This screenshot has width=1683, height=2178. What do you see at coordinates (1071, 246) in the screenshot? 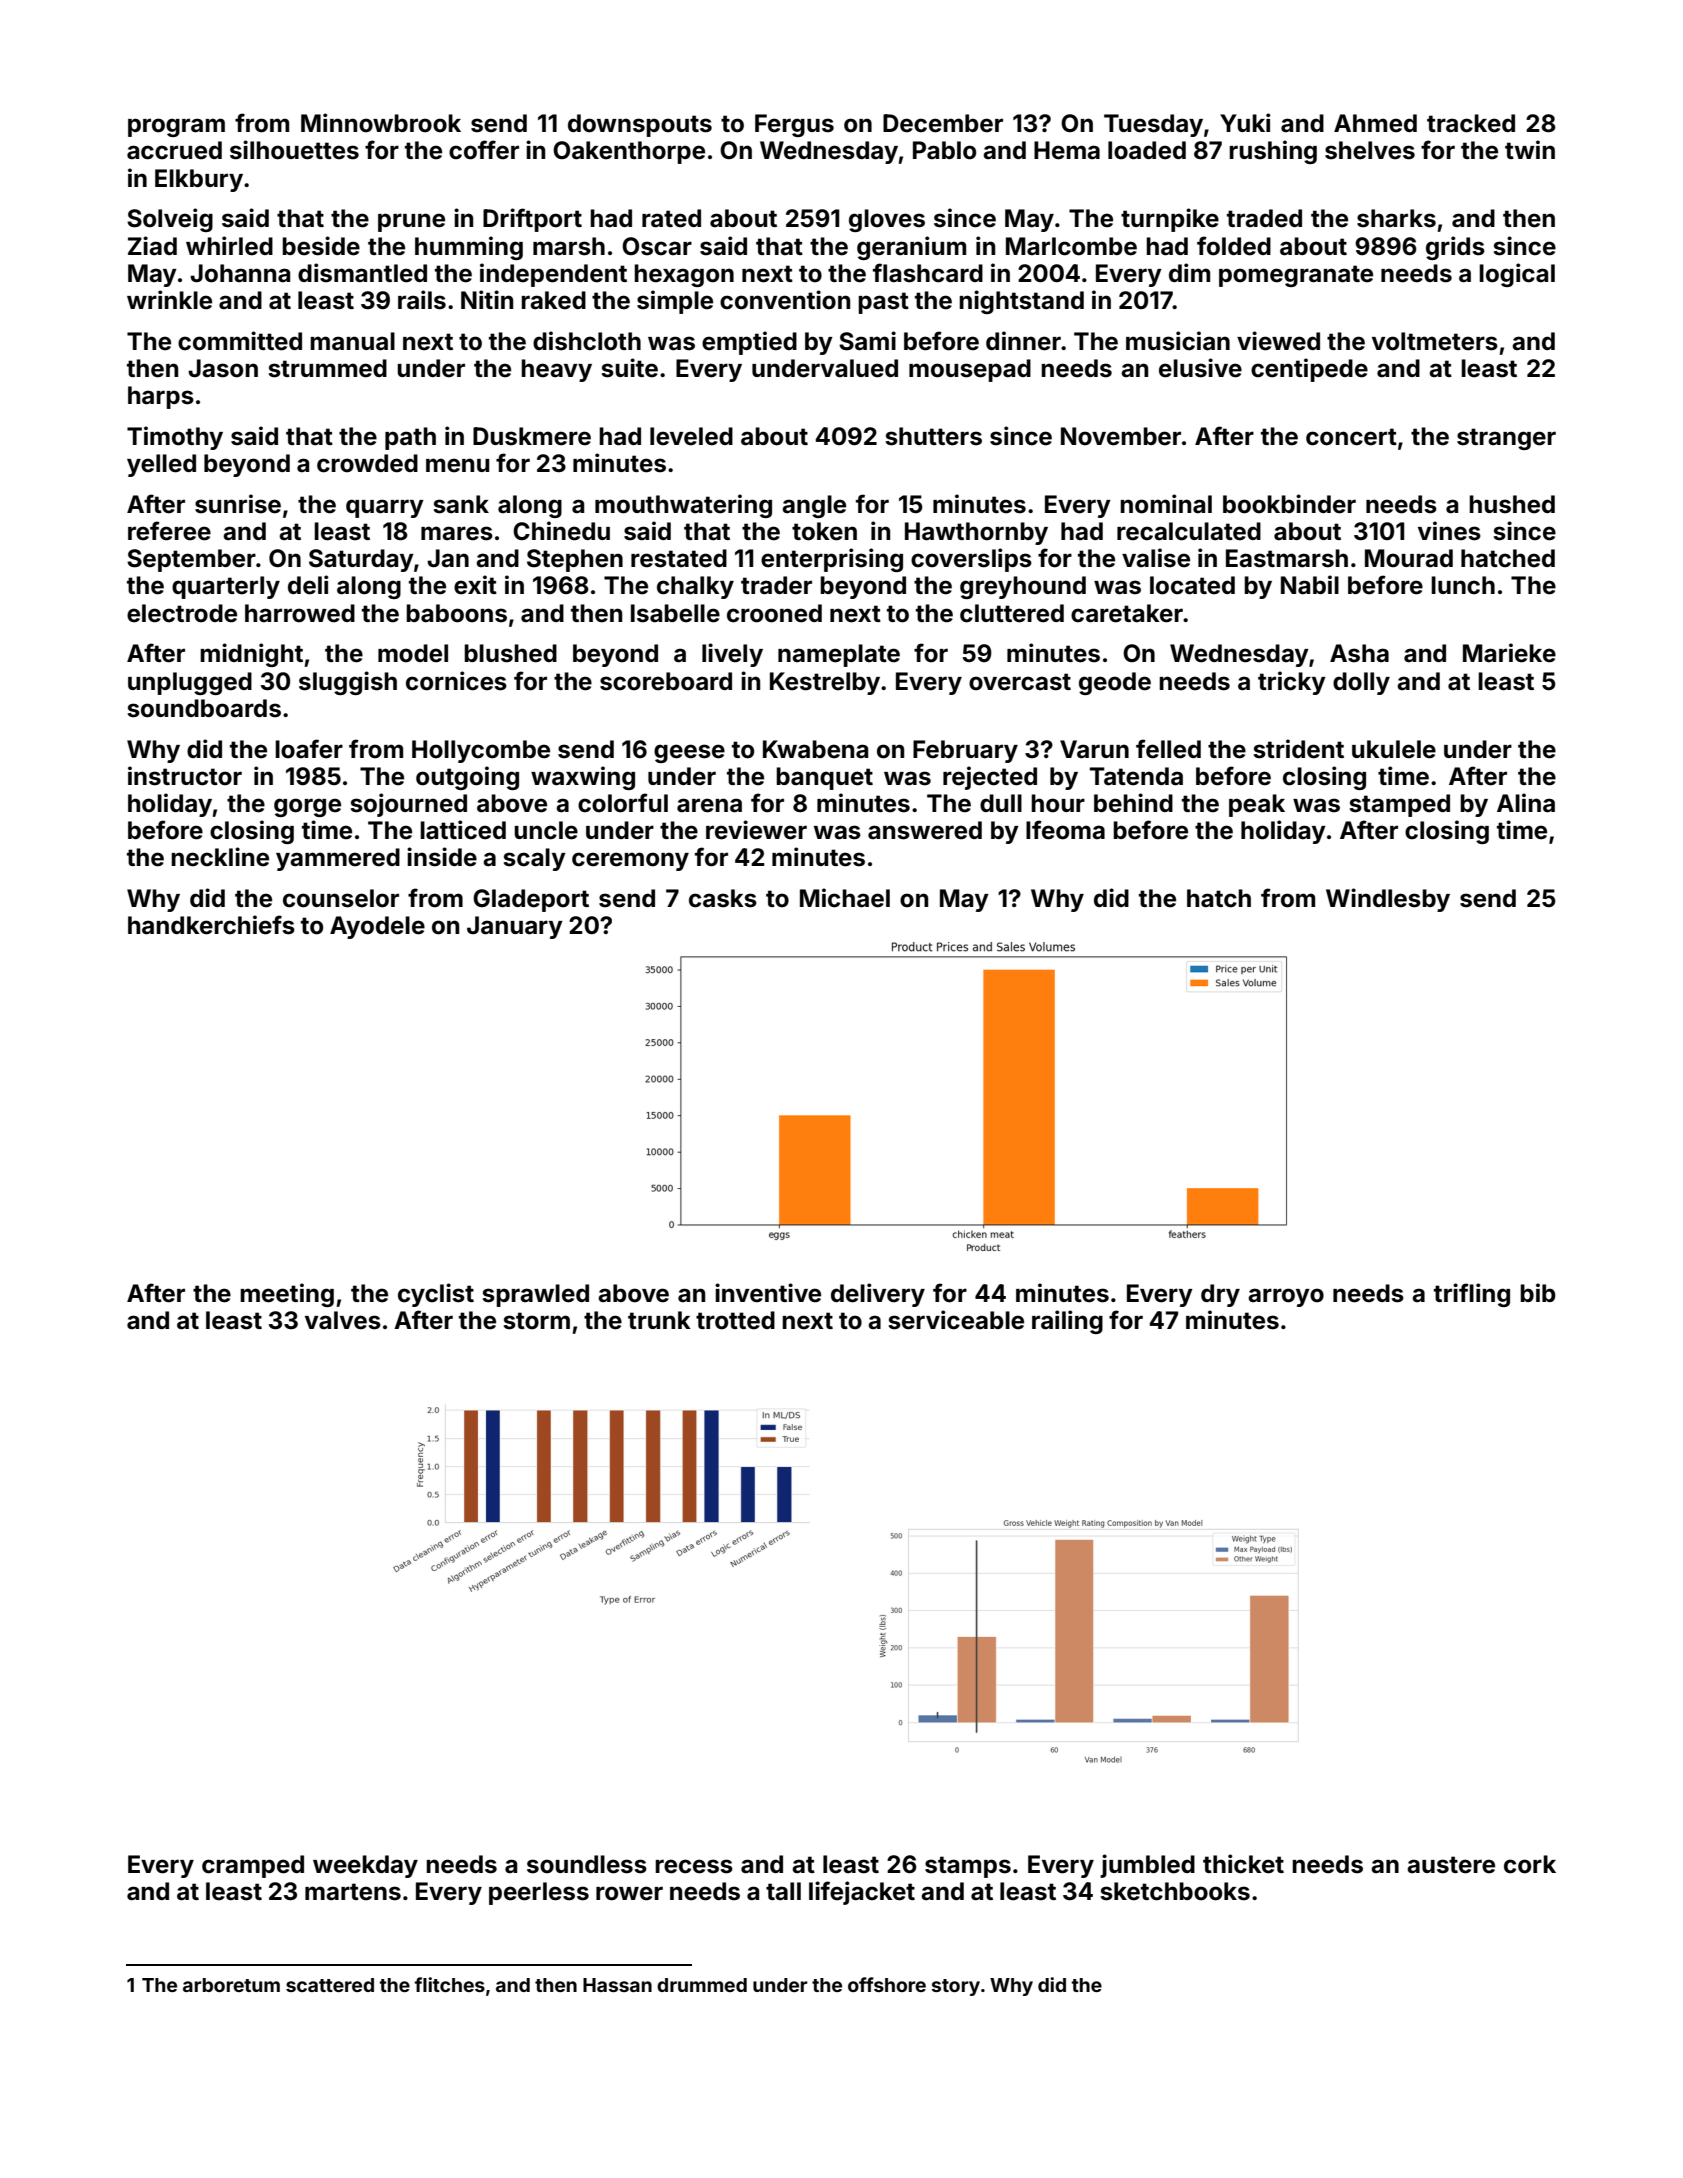
I see `Marlcombe` at bounding box center [1071, 246].
